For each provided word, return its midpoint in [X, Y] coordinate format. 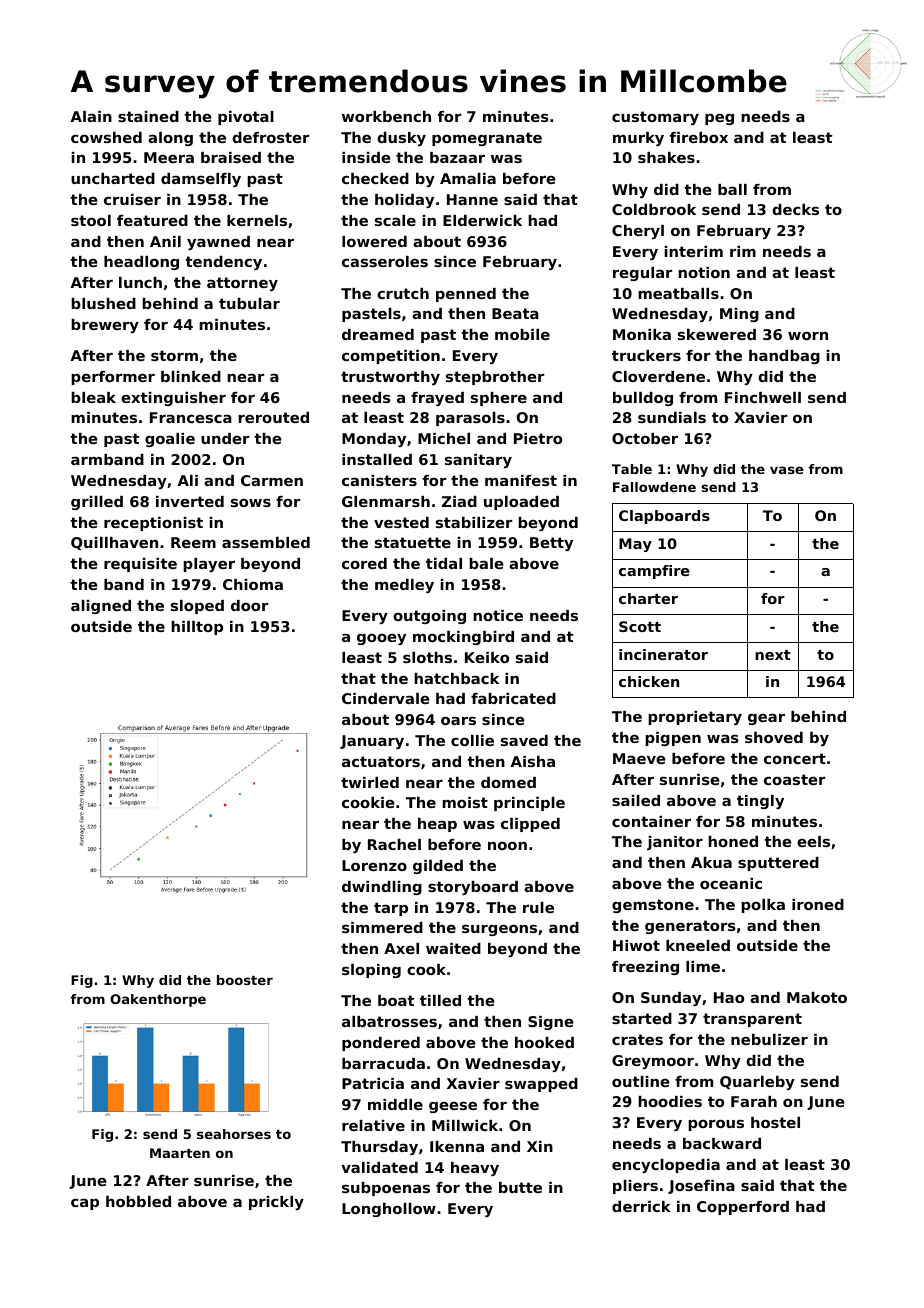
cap [85, 1204]
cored [364, 563]
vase [787, 470]
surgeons [499, 930]
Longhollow [389, 1210]
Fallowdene [654, 487]
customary [655, 118]
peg [719, 119]
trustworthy [390, 378]
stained [148, 116]
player [209, 565]
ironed [818, 904]
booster [245, 980]
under [225, 438]
